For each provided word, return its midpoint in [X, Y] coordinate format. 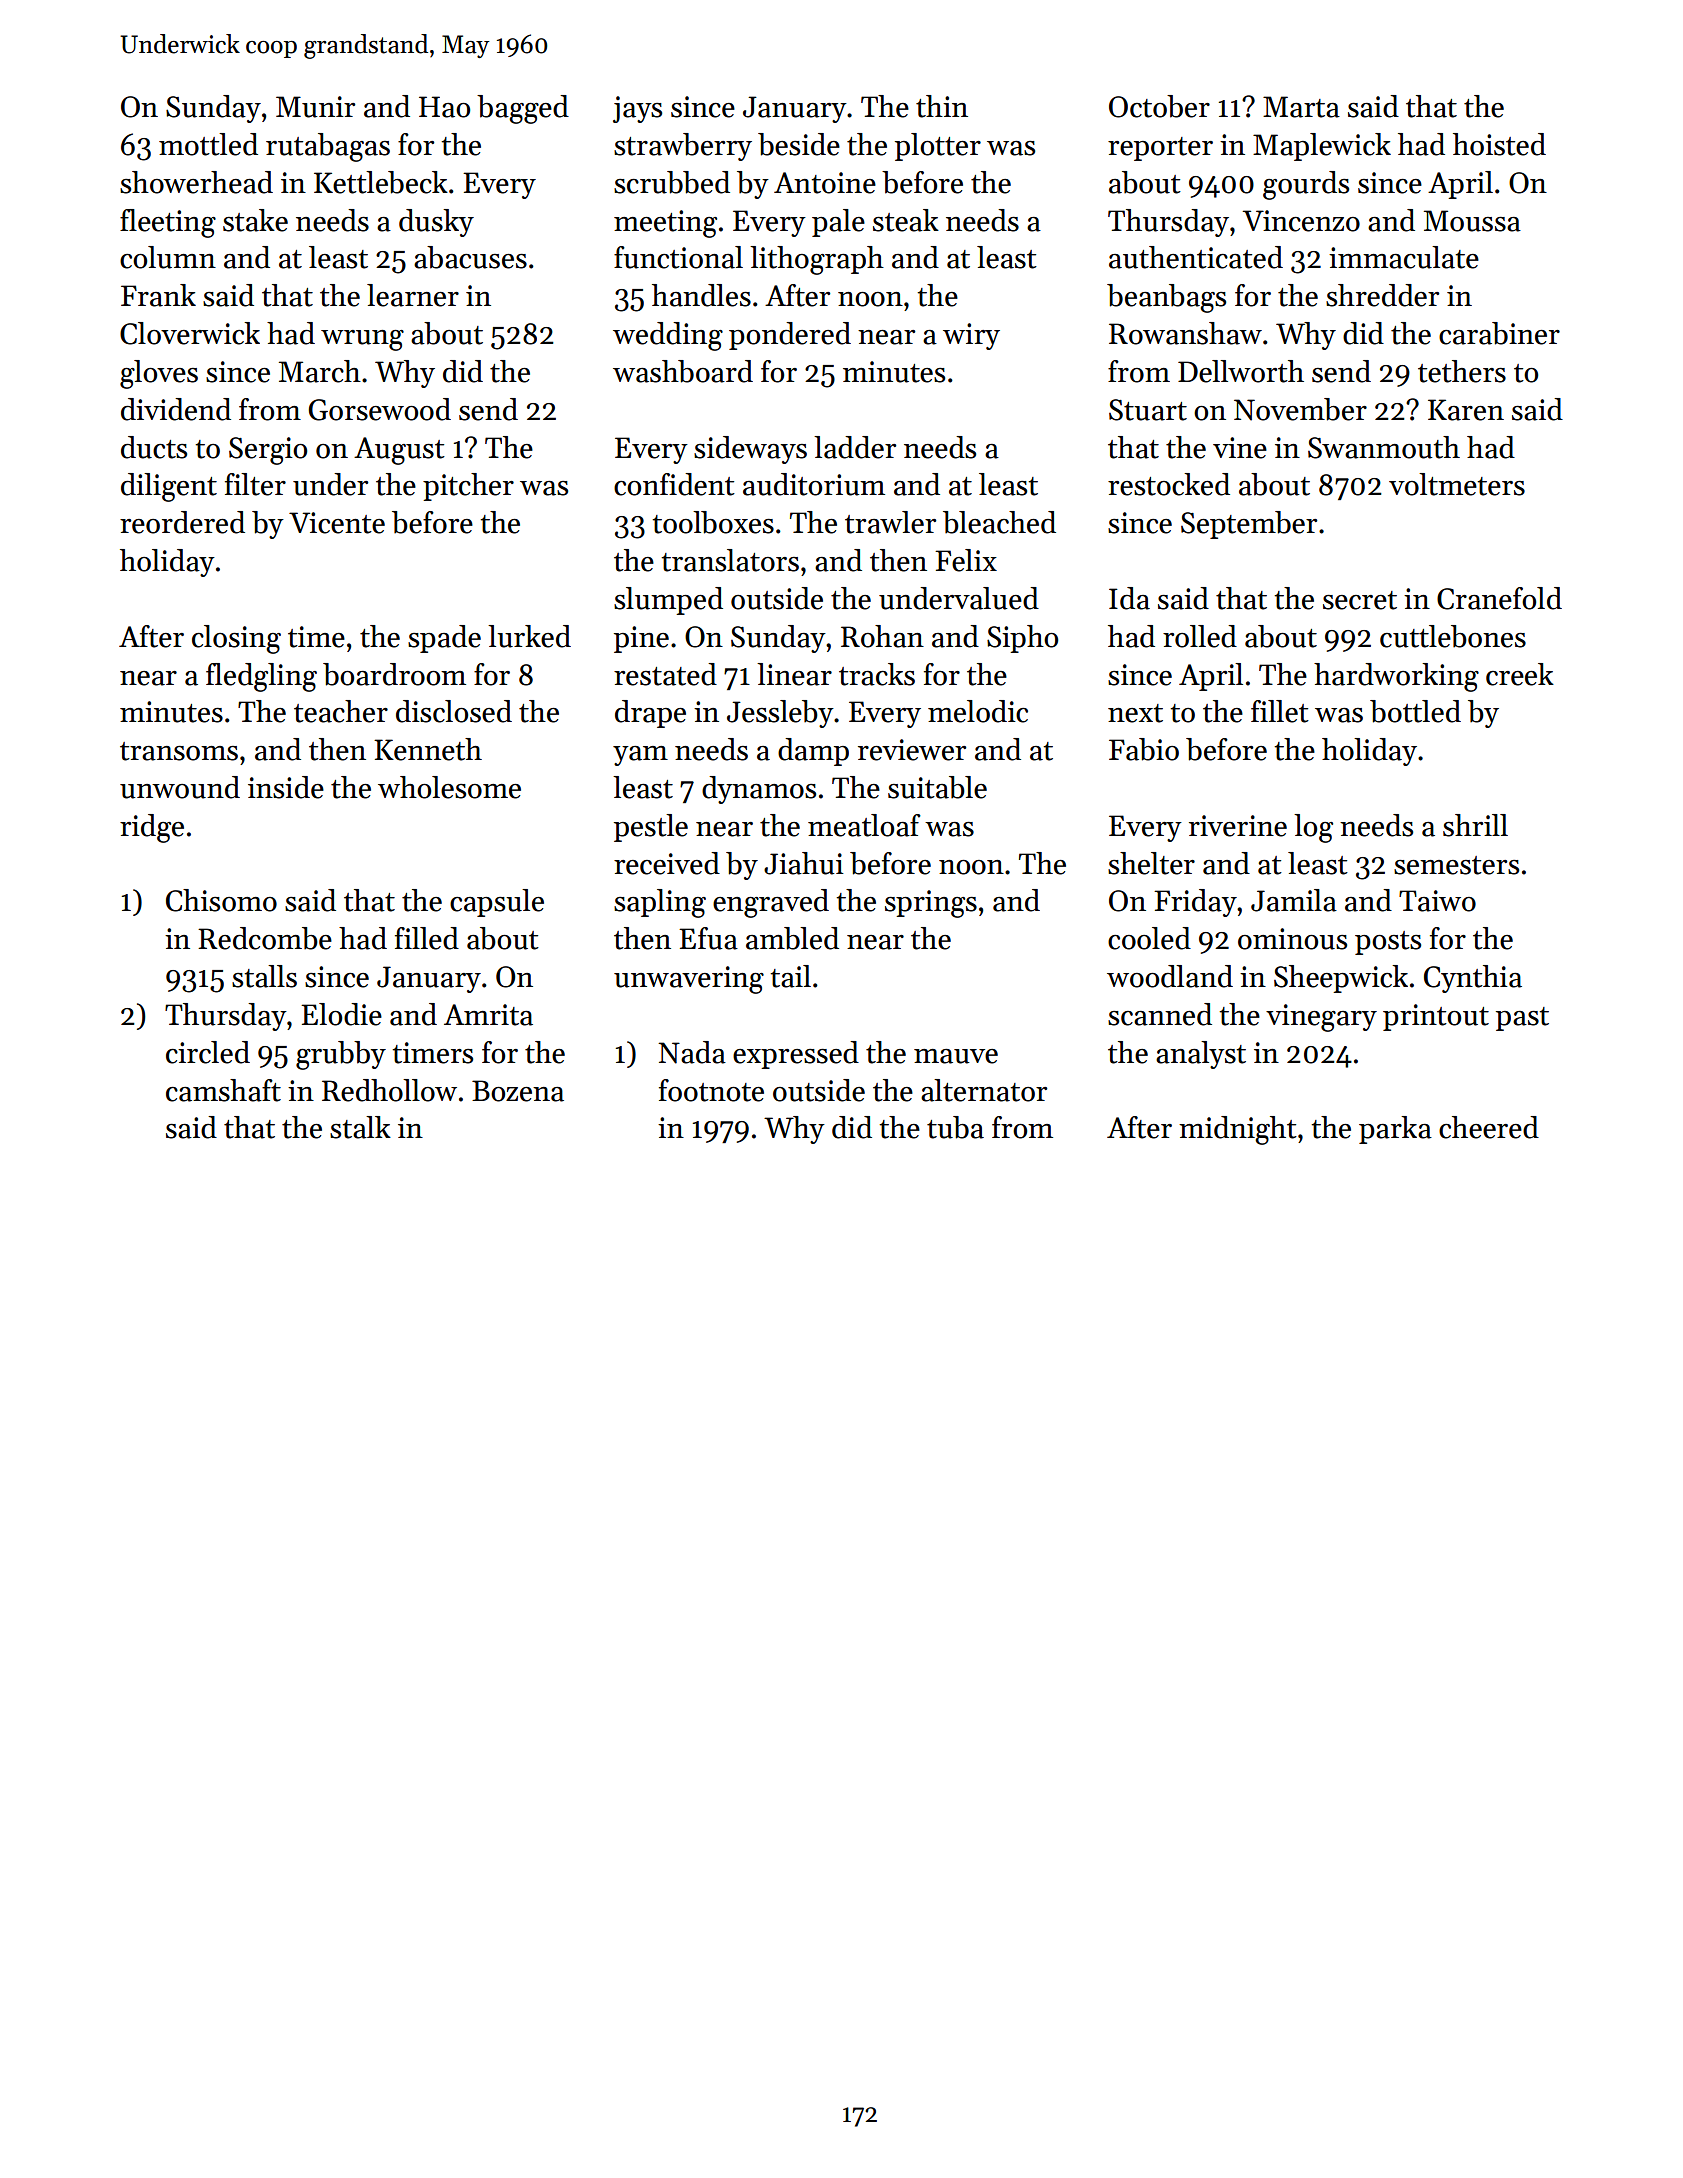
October [1159, 106]
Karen [1466, 410]
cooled [1149, 938]
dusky [436, 223]
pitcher [468, 487]
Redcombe [265, 938]
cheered [1489, 1127]
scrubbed [672, 182]
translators [730, 560]
